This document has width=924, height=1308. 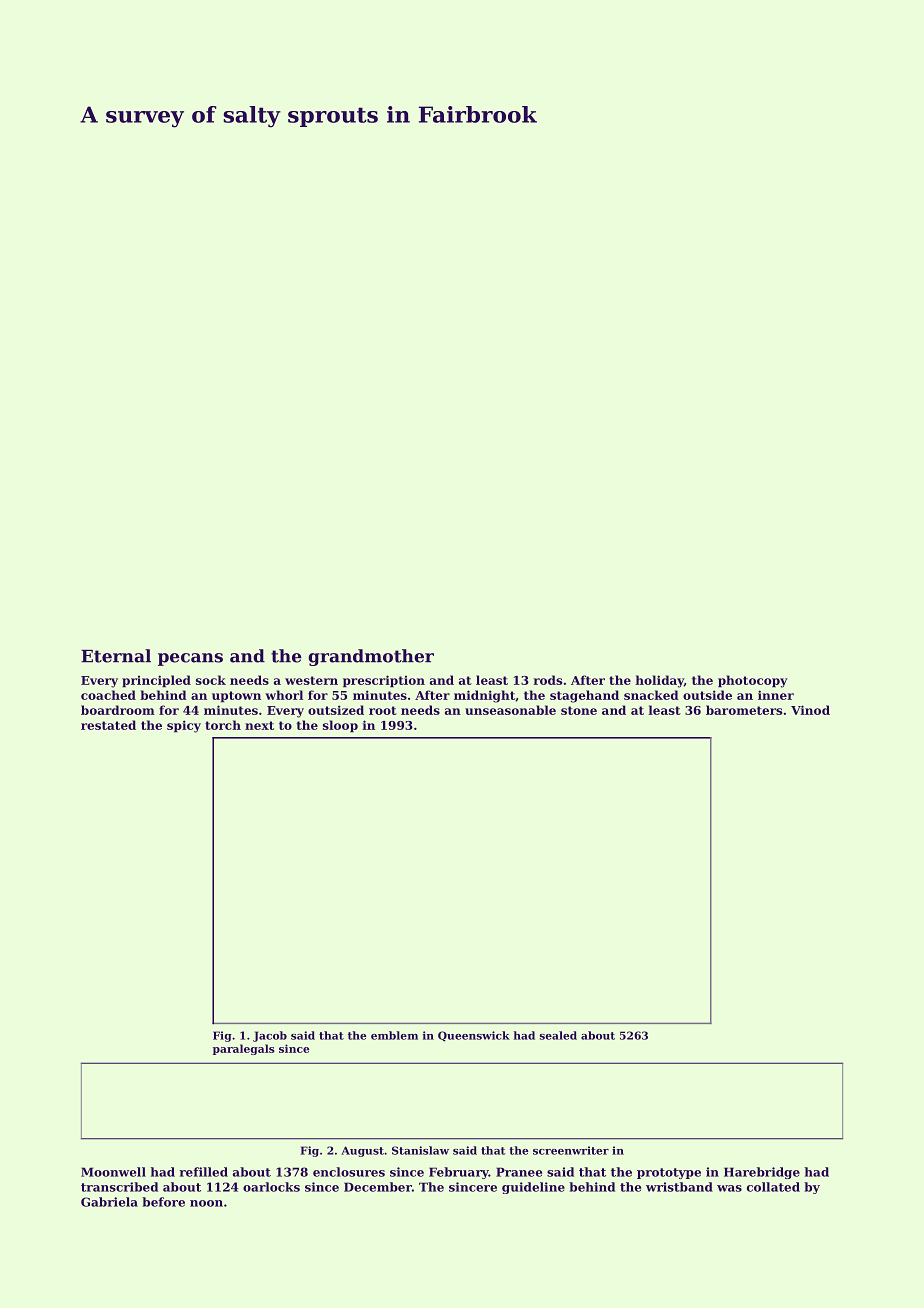 I want to click on collated, so click(x=773, y=1187).
